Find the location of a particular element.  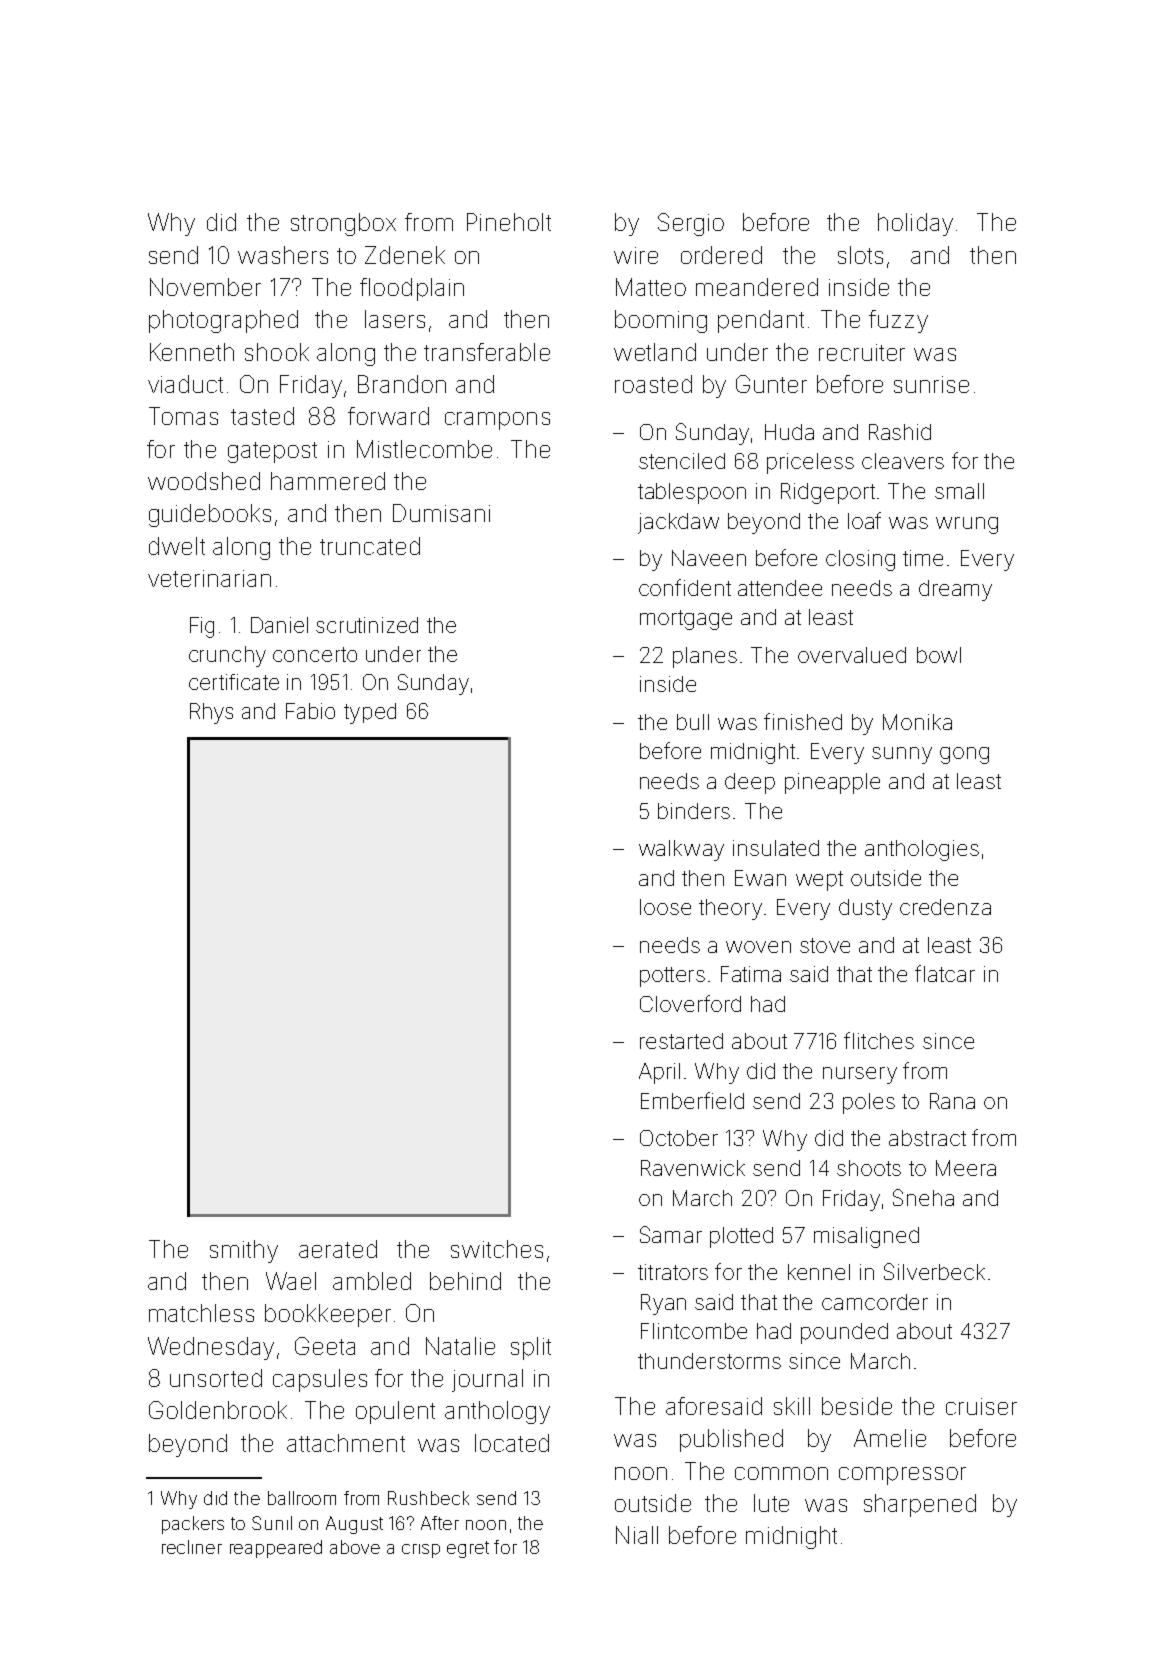

veterinarian is located at coordinates (209, 578).
